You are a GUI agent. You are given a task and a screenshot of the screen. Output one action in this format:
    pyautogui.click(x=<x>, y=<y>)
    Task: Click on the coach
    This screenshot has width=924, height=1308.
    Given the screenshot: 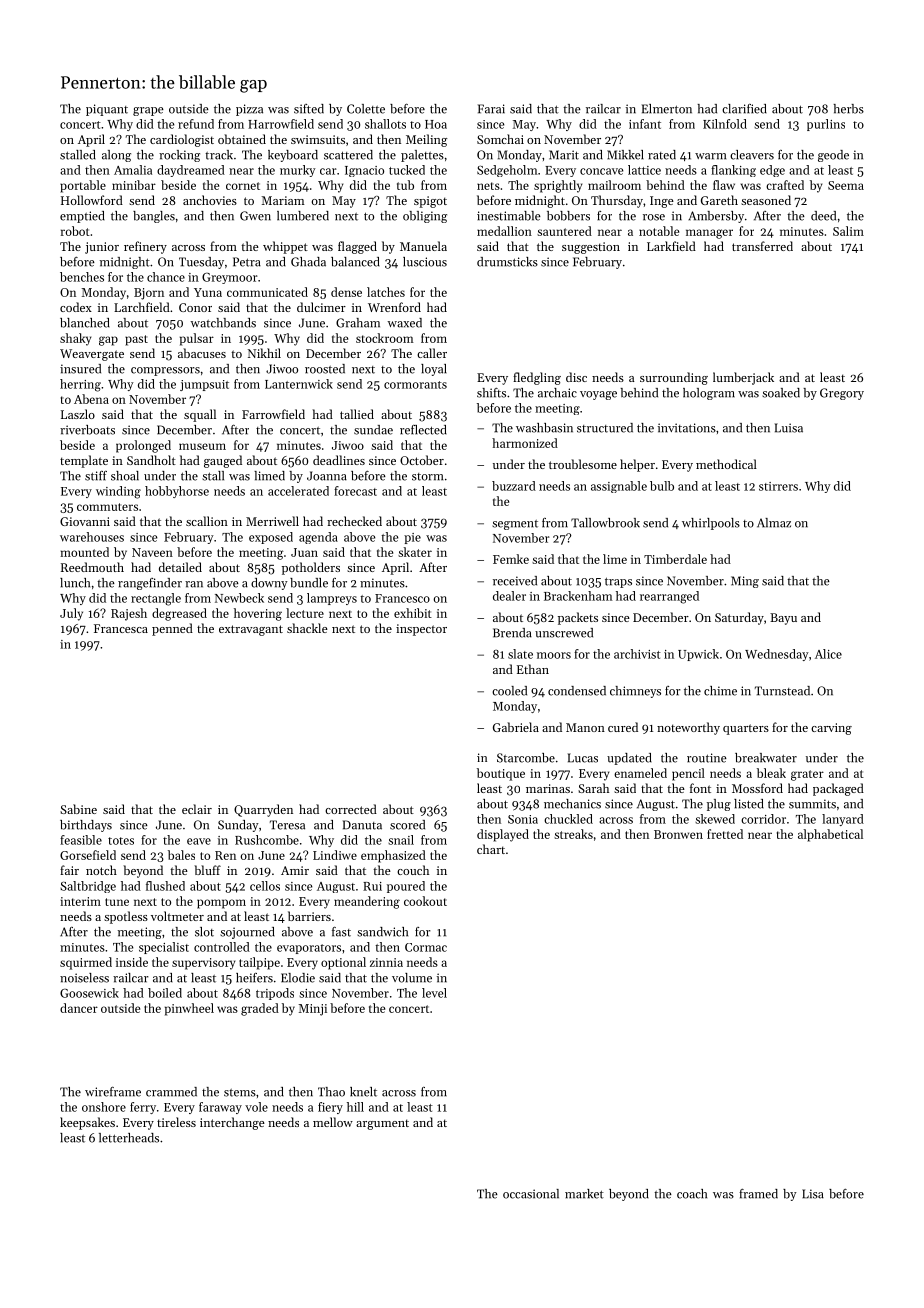 What is the action you would take?
    pyautogui.click(x=692, y=1194)
